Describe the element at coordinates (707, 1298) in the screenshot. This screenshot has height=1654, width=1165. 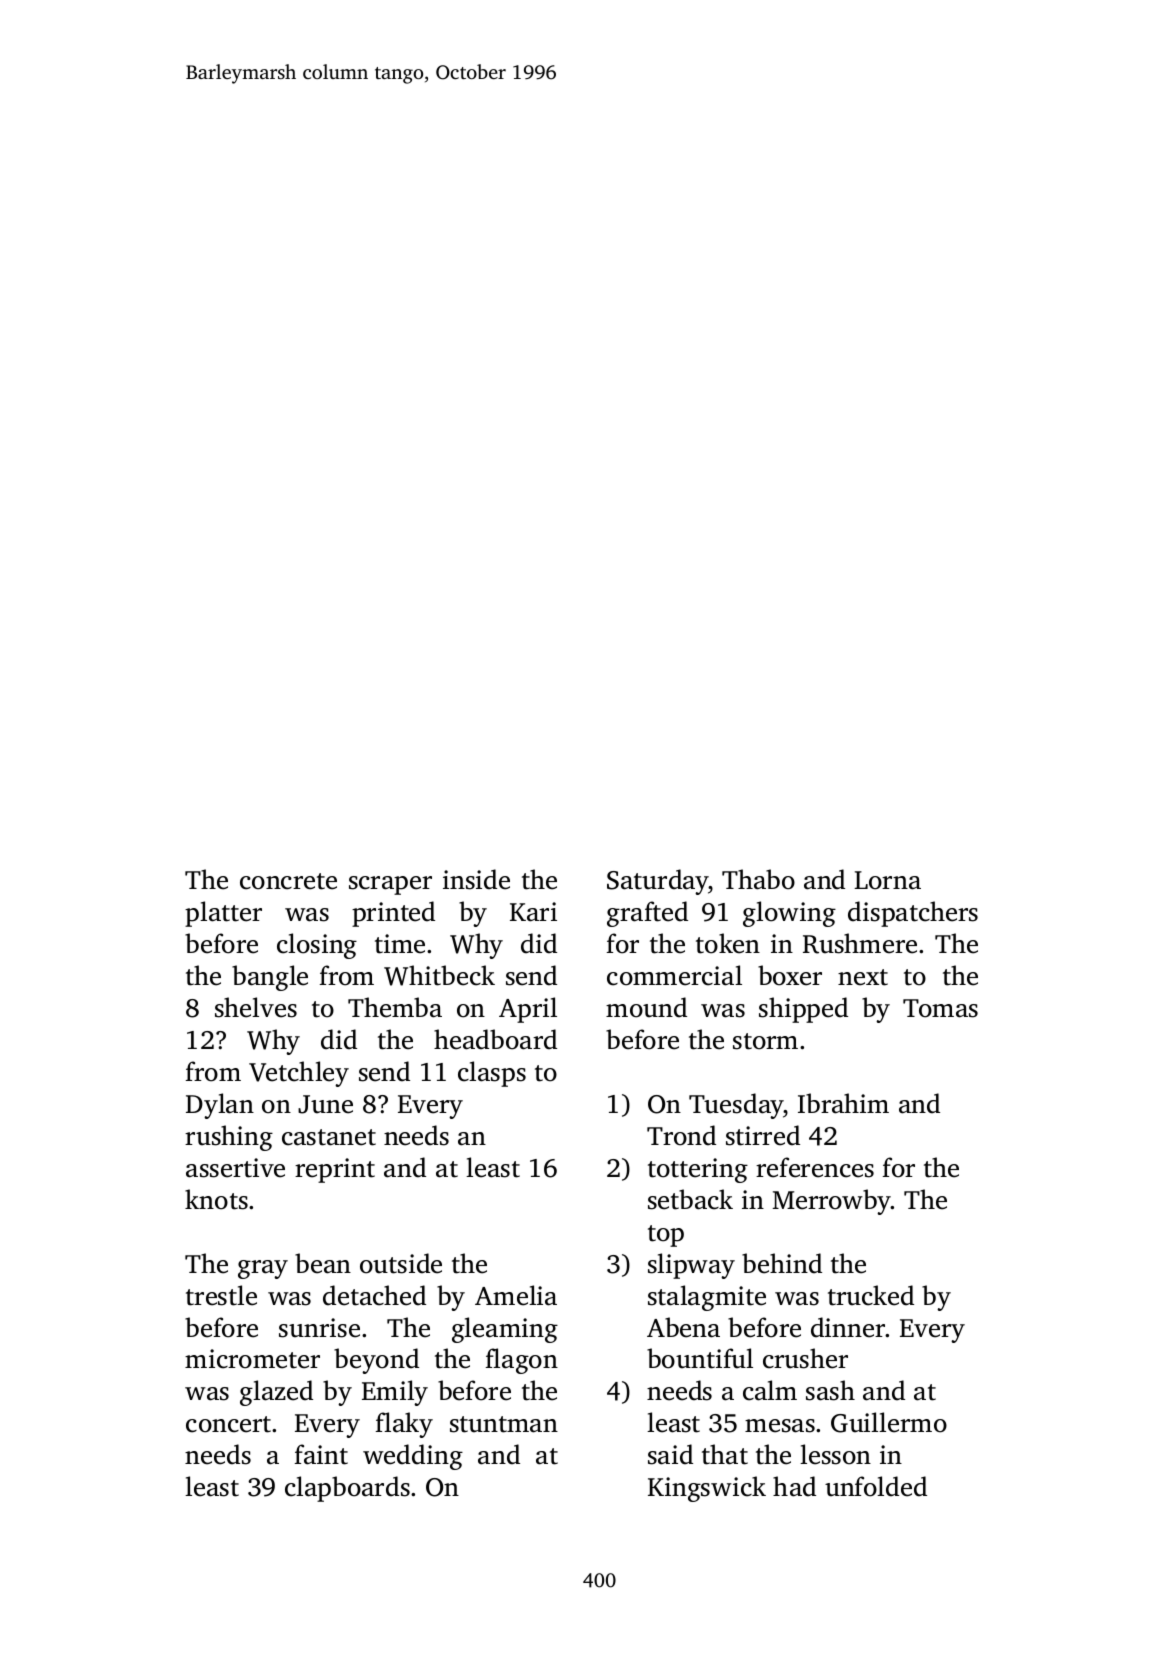
I see `stalagmite` at that location.
